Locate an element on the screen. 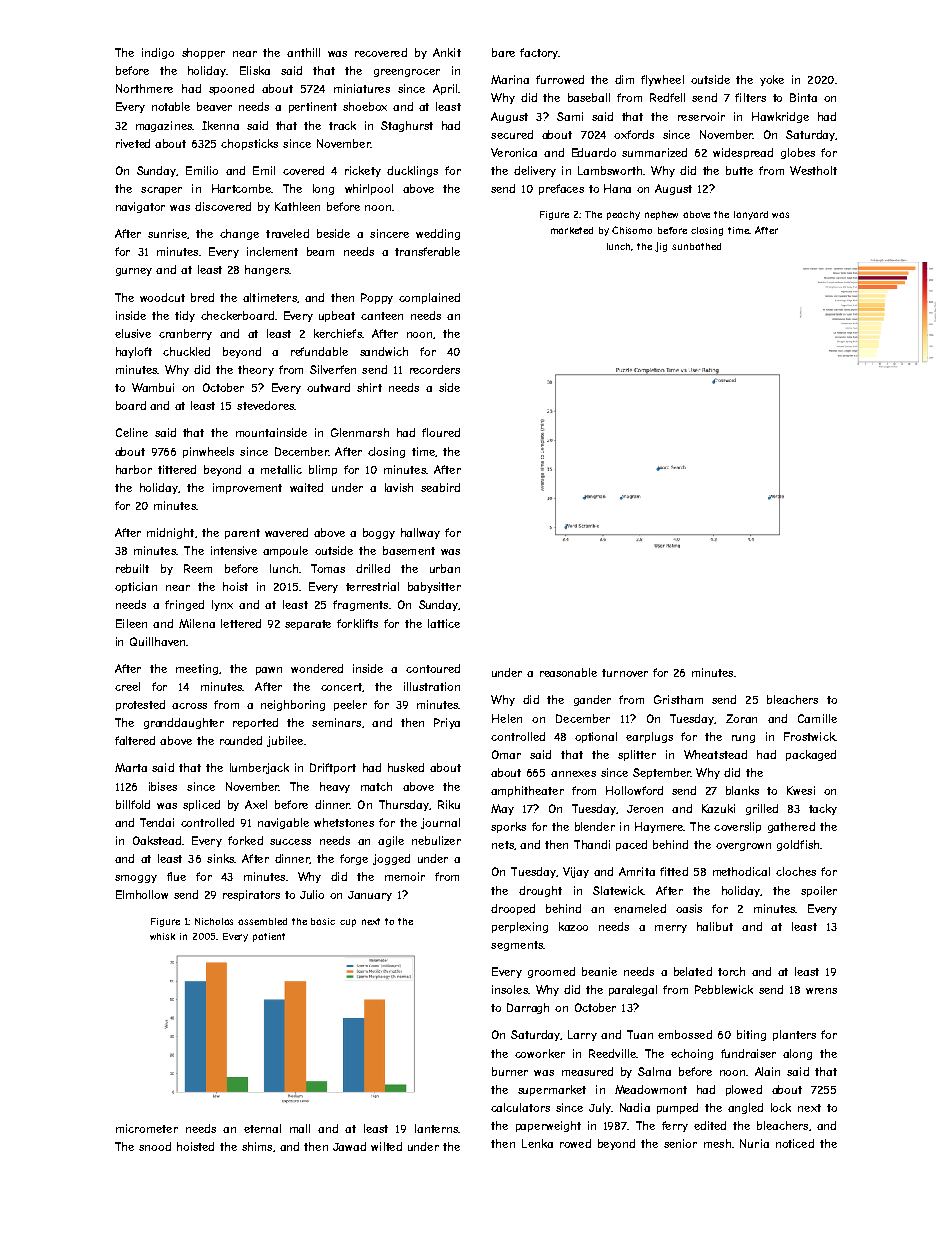  Thandi is located at coordinates (592, 844).
